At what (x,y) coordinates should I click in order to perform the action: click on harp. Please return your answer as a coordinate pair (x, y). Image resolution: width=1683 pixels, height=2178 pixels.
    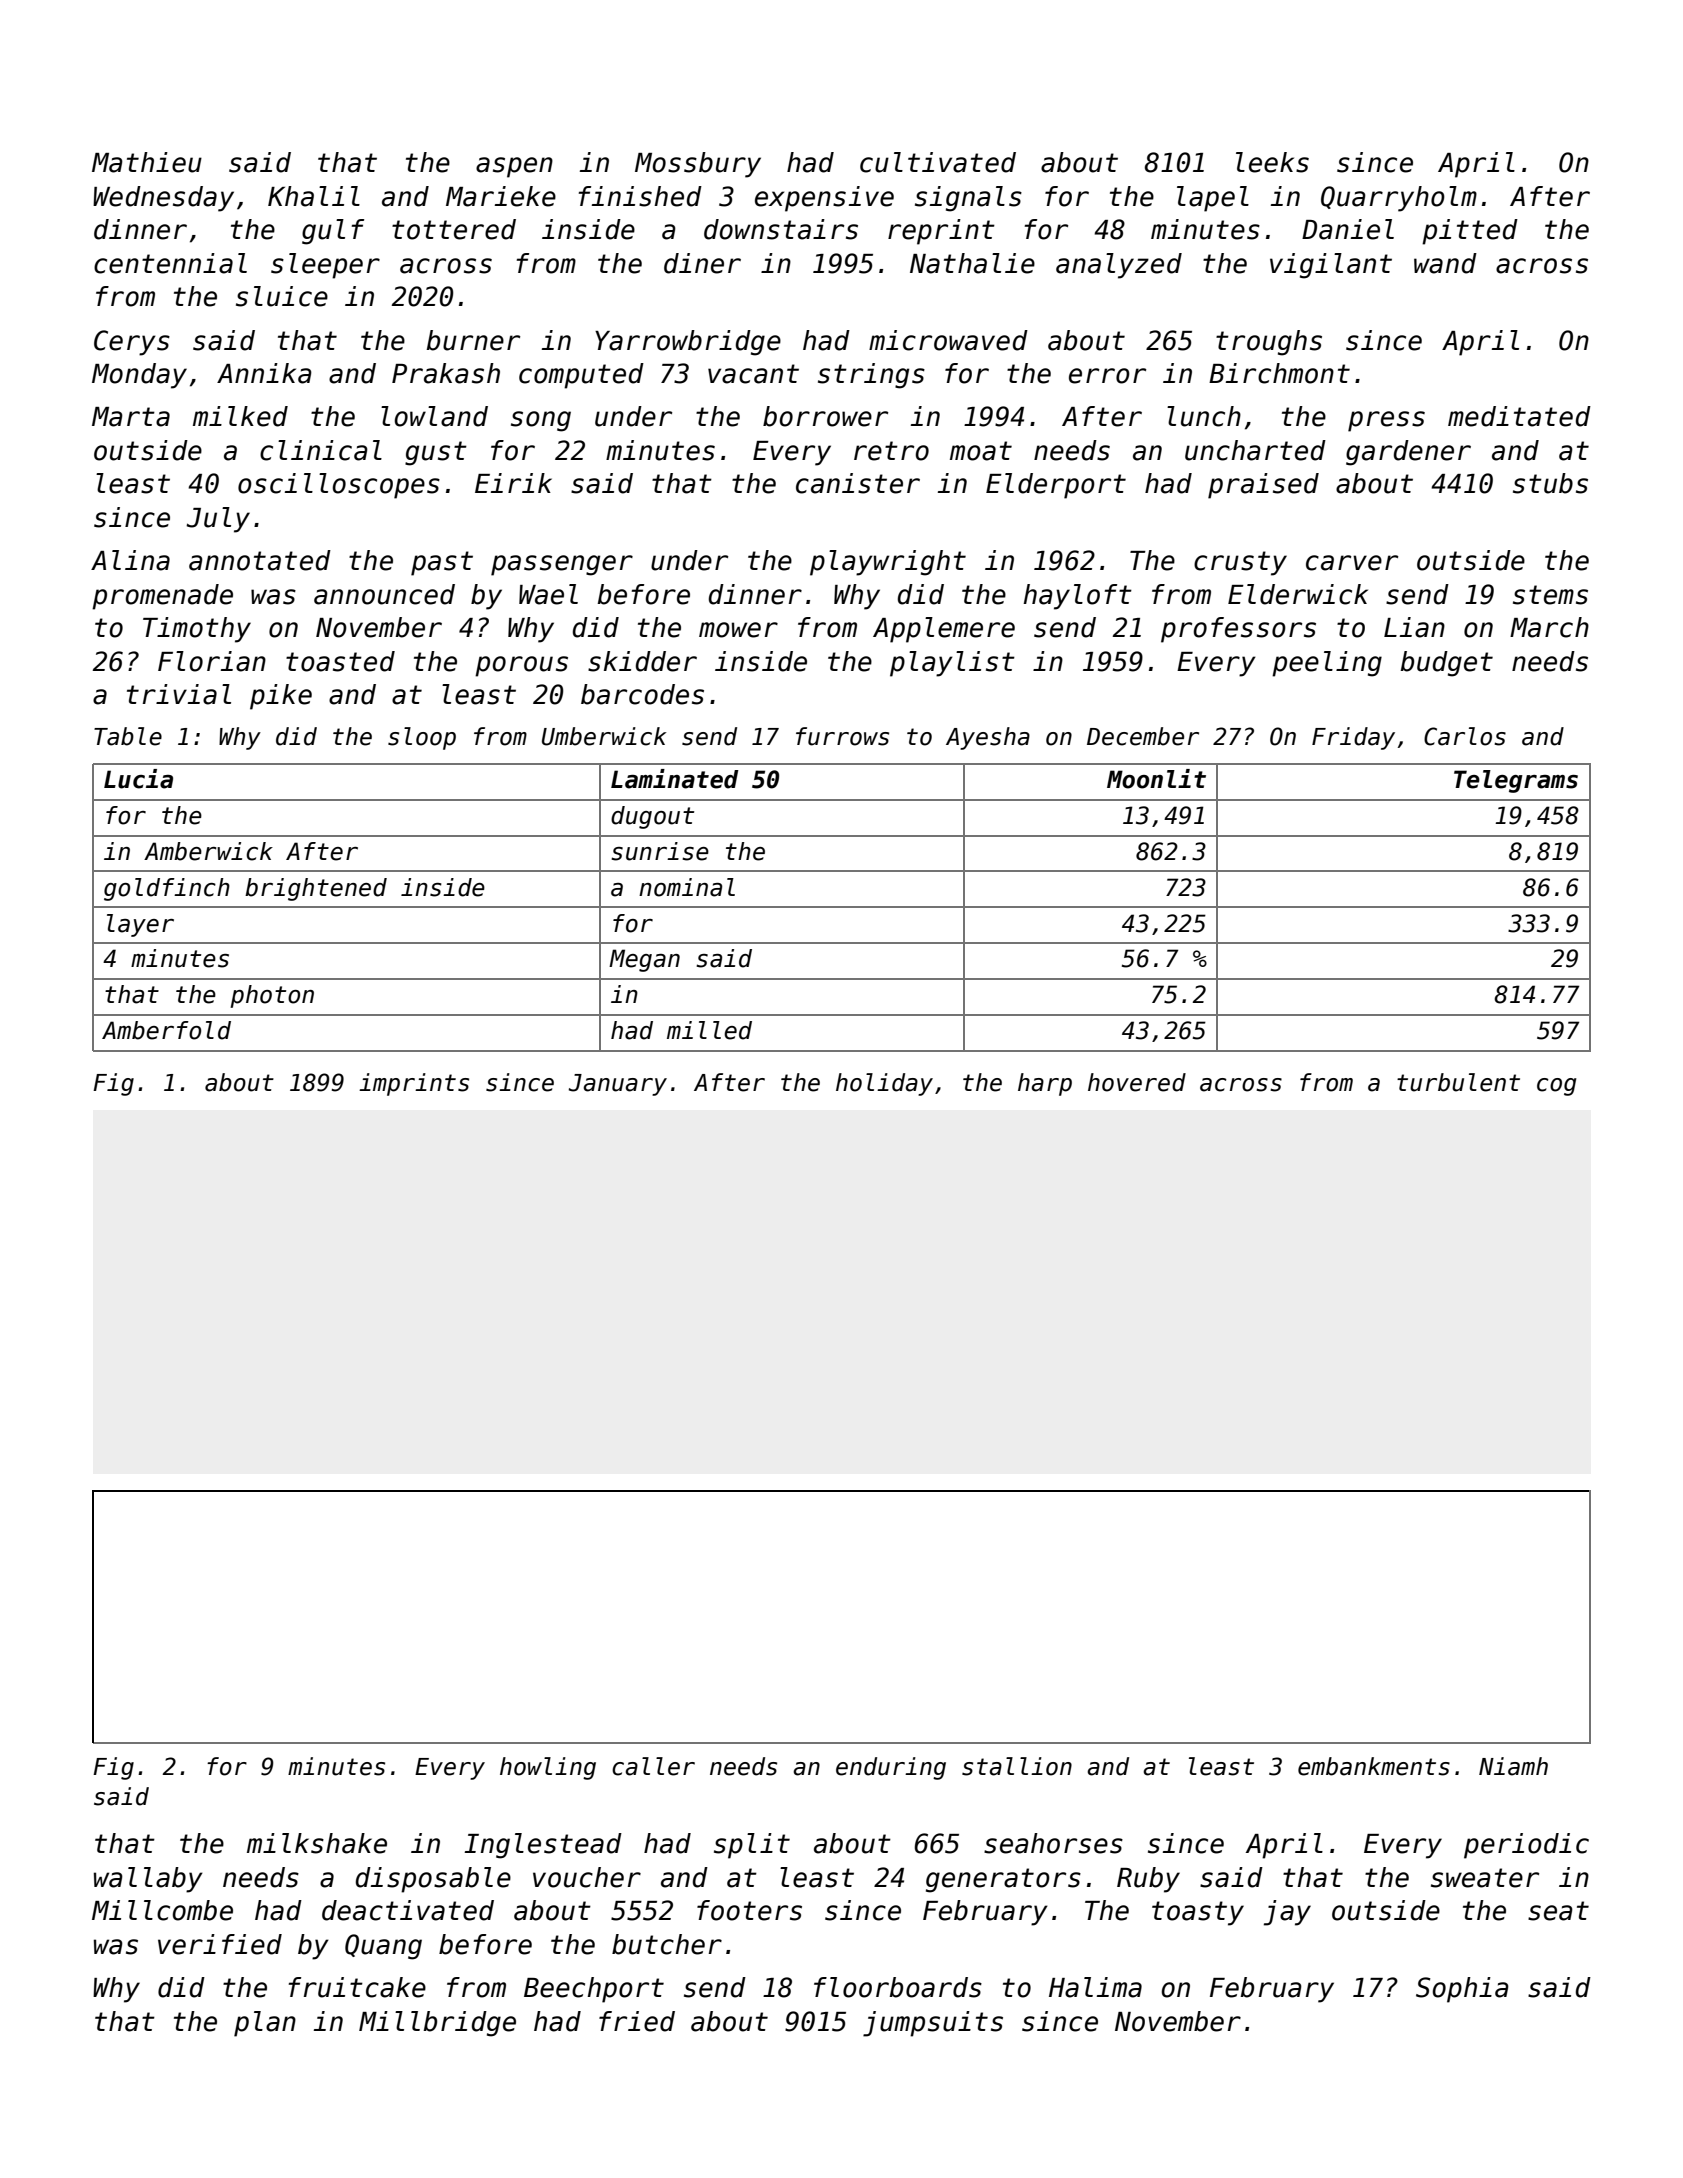
    Looking at the image, I should click on (1045, 1084).
